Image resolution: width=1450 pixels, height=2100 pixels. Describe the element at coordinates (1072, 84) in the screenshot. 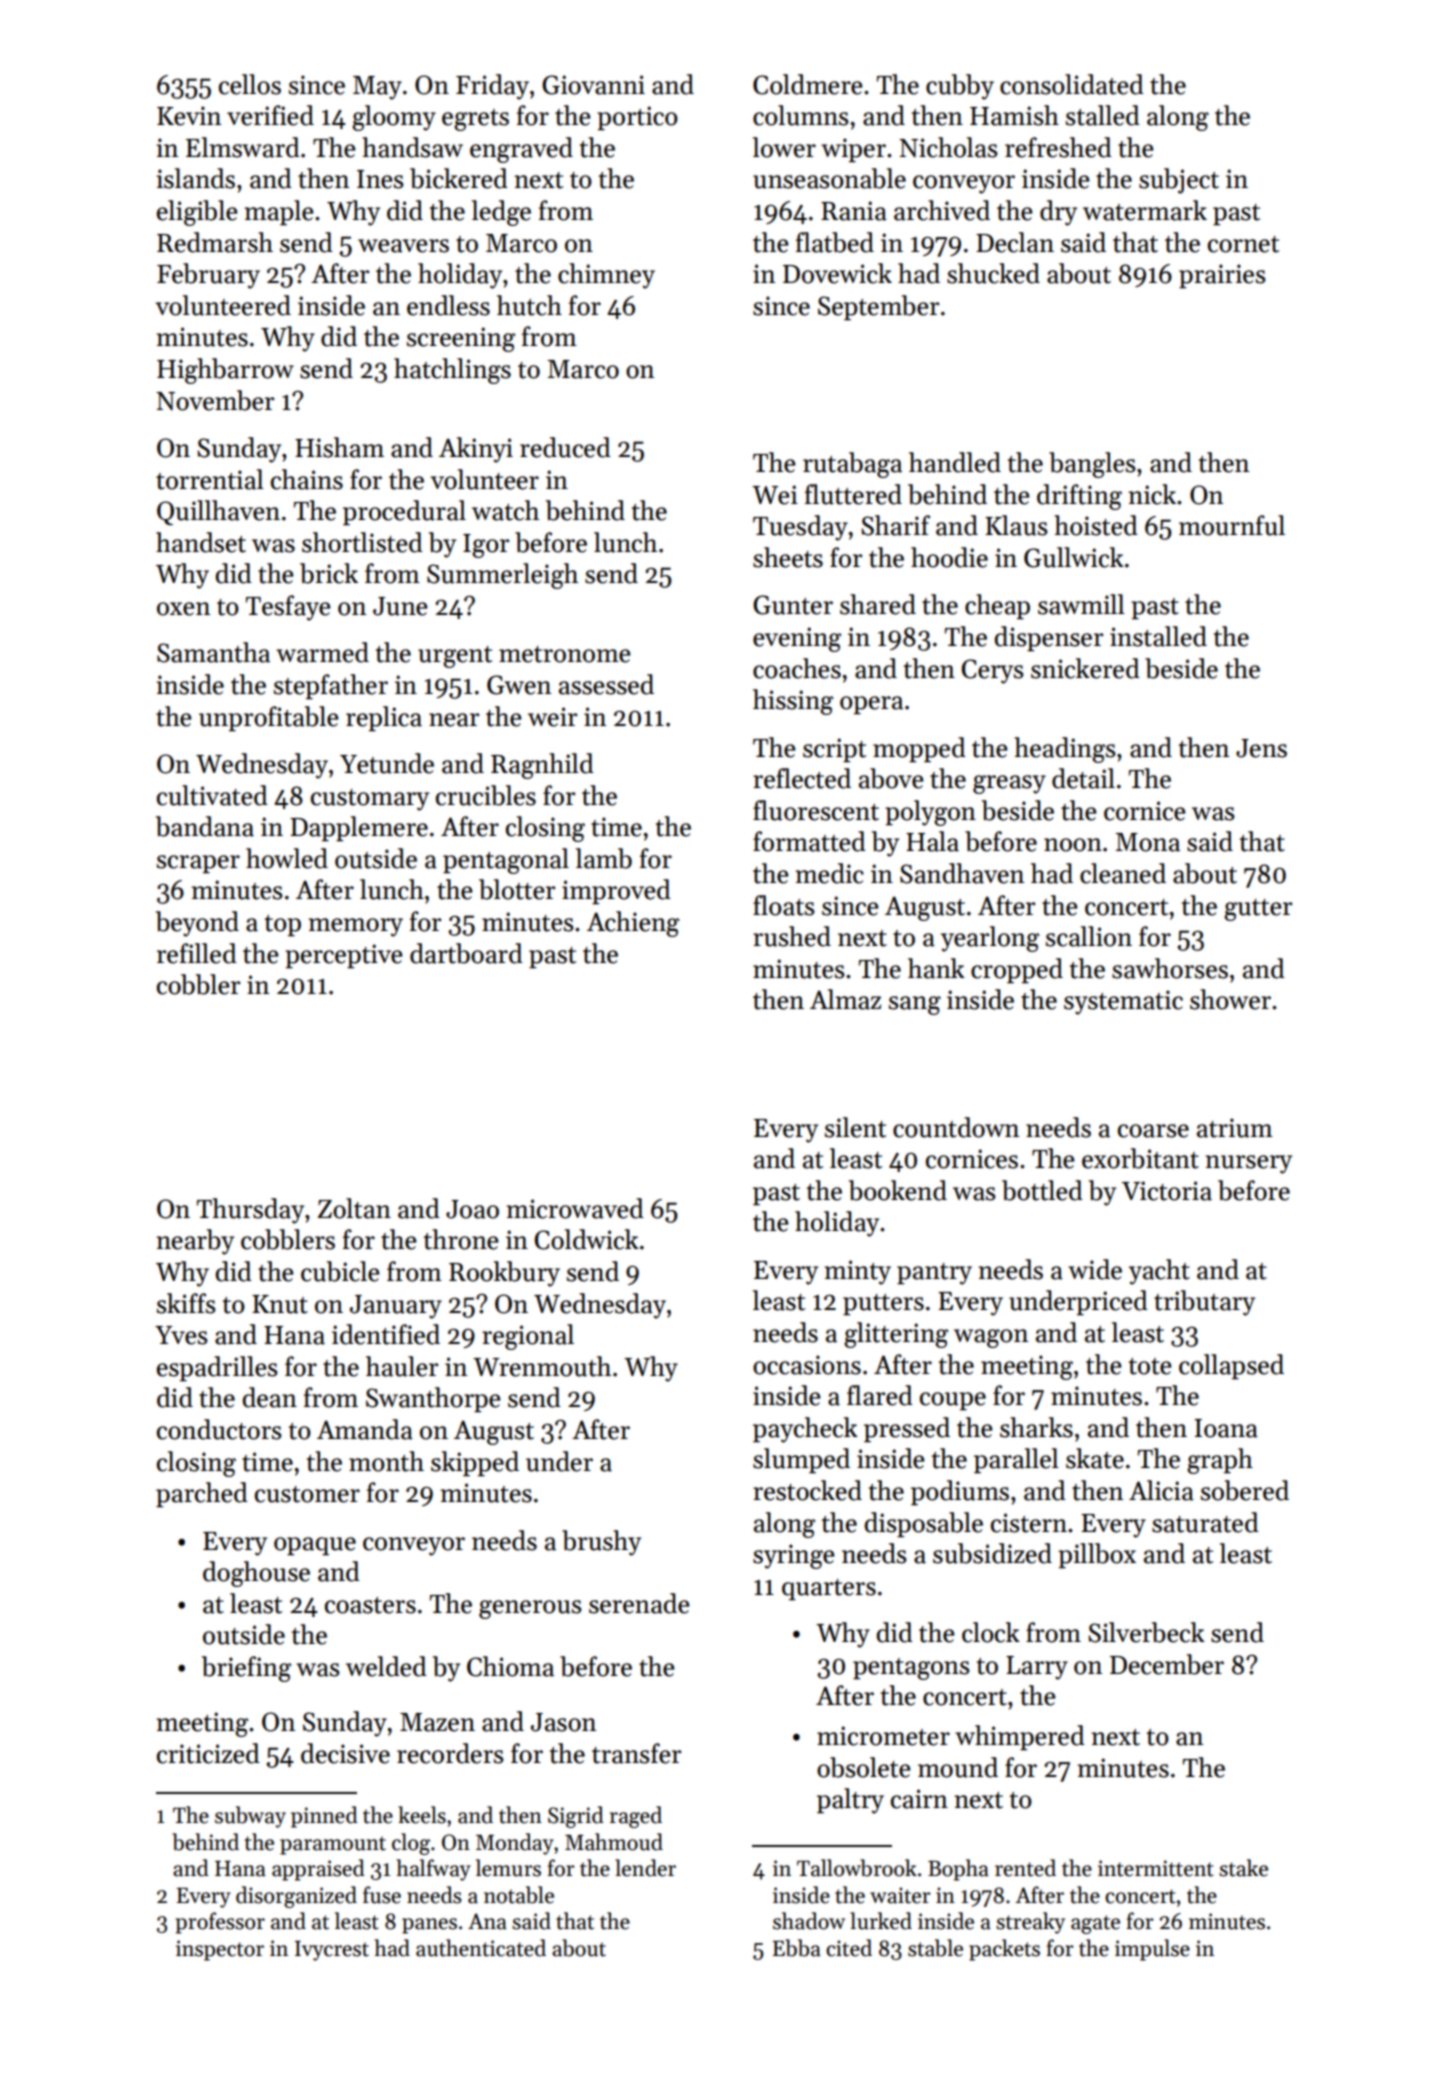

I see `consolidated` at that location.
